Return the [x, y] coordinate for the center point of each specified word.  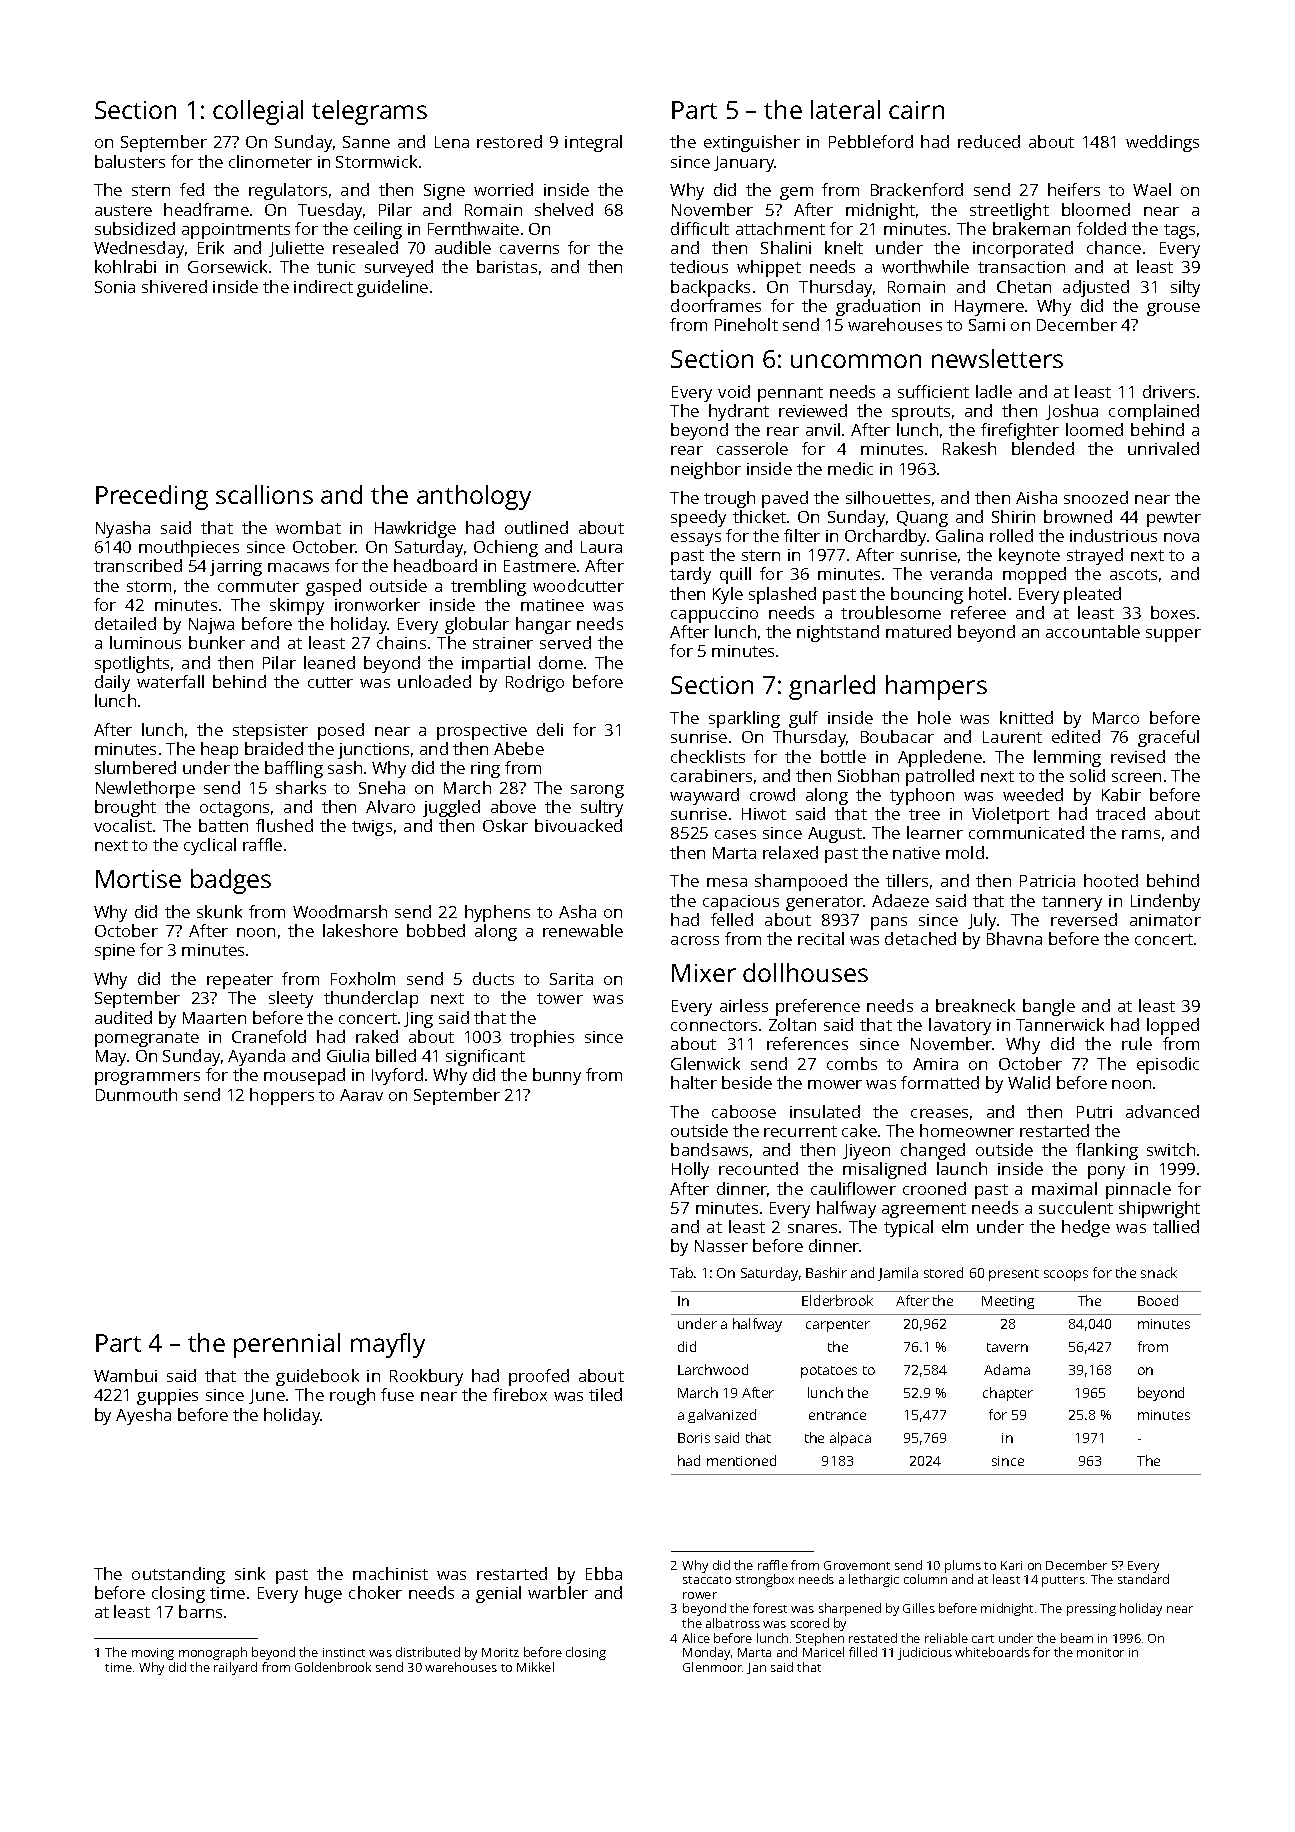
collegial [258, 112]
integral [593, 143]
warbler [558, 1592]
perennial [287, 1345]
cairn [916, 110]
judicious [925, 1653]
